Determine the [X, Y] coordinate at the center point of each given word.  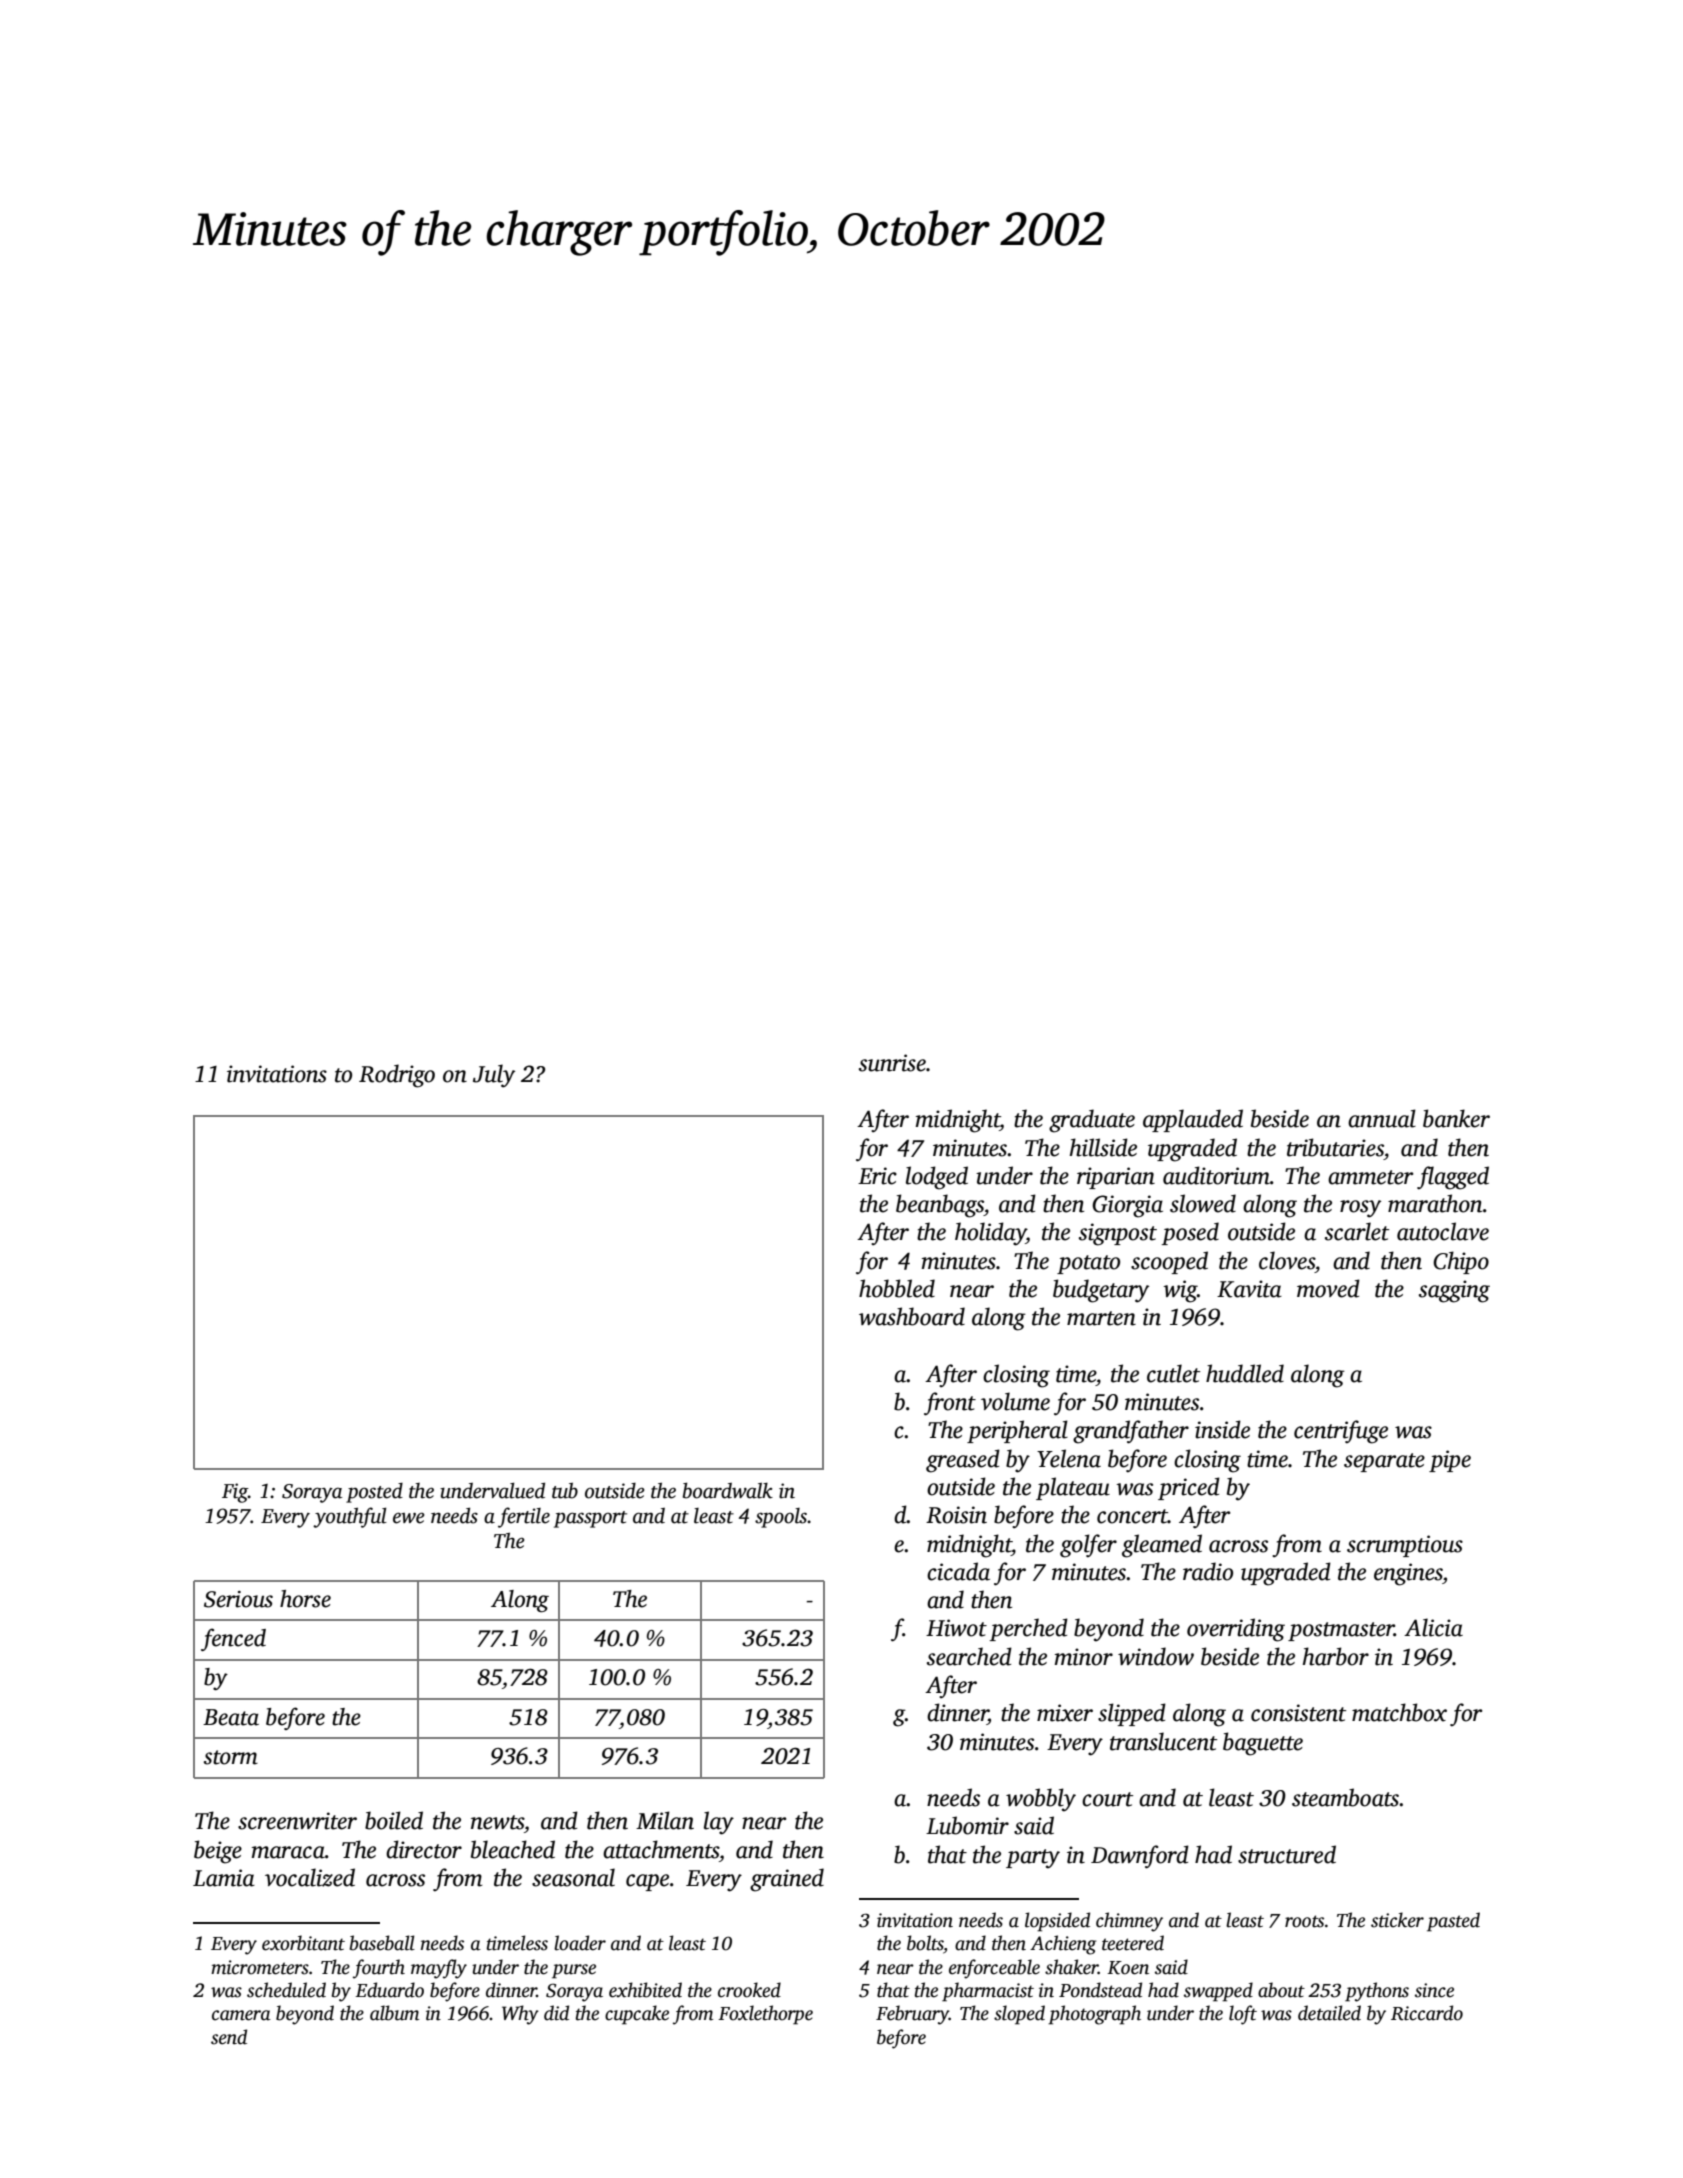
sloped [1019, 2015]
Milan [665, 1820]
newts [497, 1822]
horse [305, 1599]
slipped [1132, 1714]
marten [1101, 1318]
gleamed [1162, 1546]
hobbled [897, 1288]
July [494, 1076]
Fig [235, 1493]
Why [520, 2015]
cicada [958, 1571]
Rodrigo [397, 1076]
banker [1456, 1118]
